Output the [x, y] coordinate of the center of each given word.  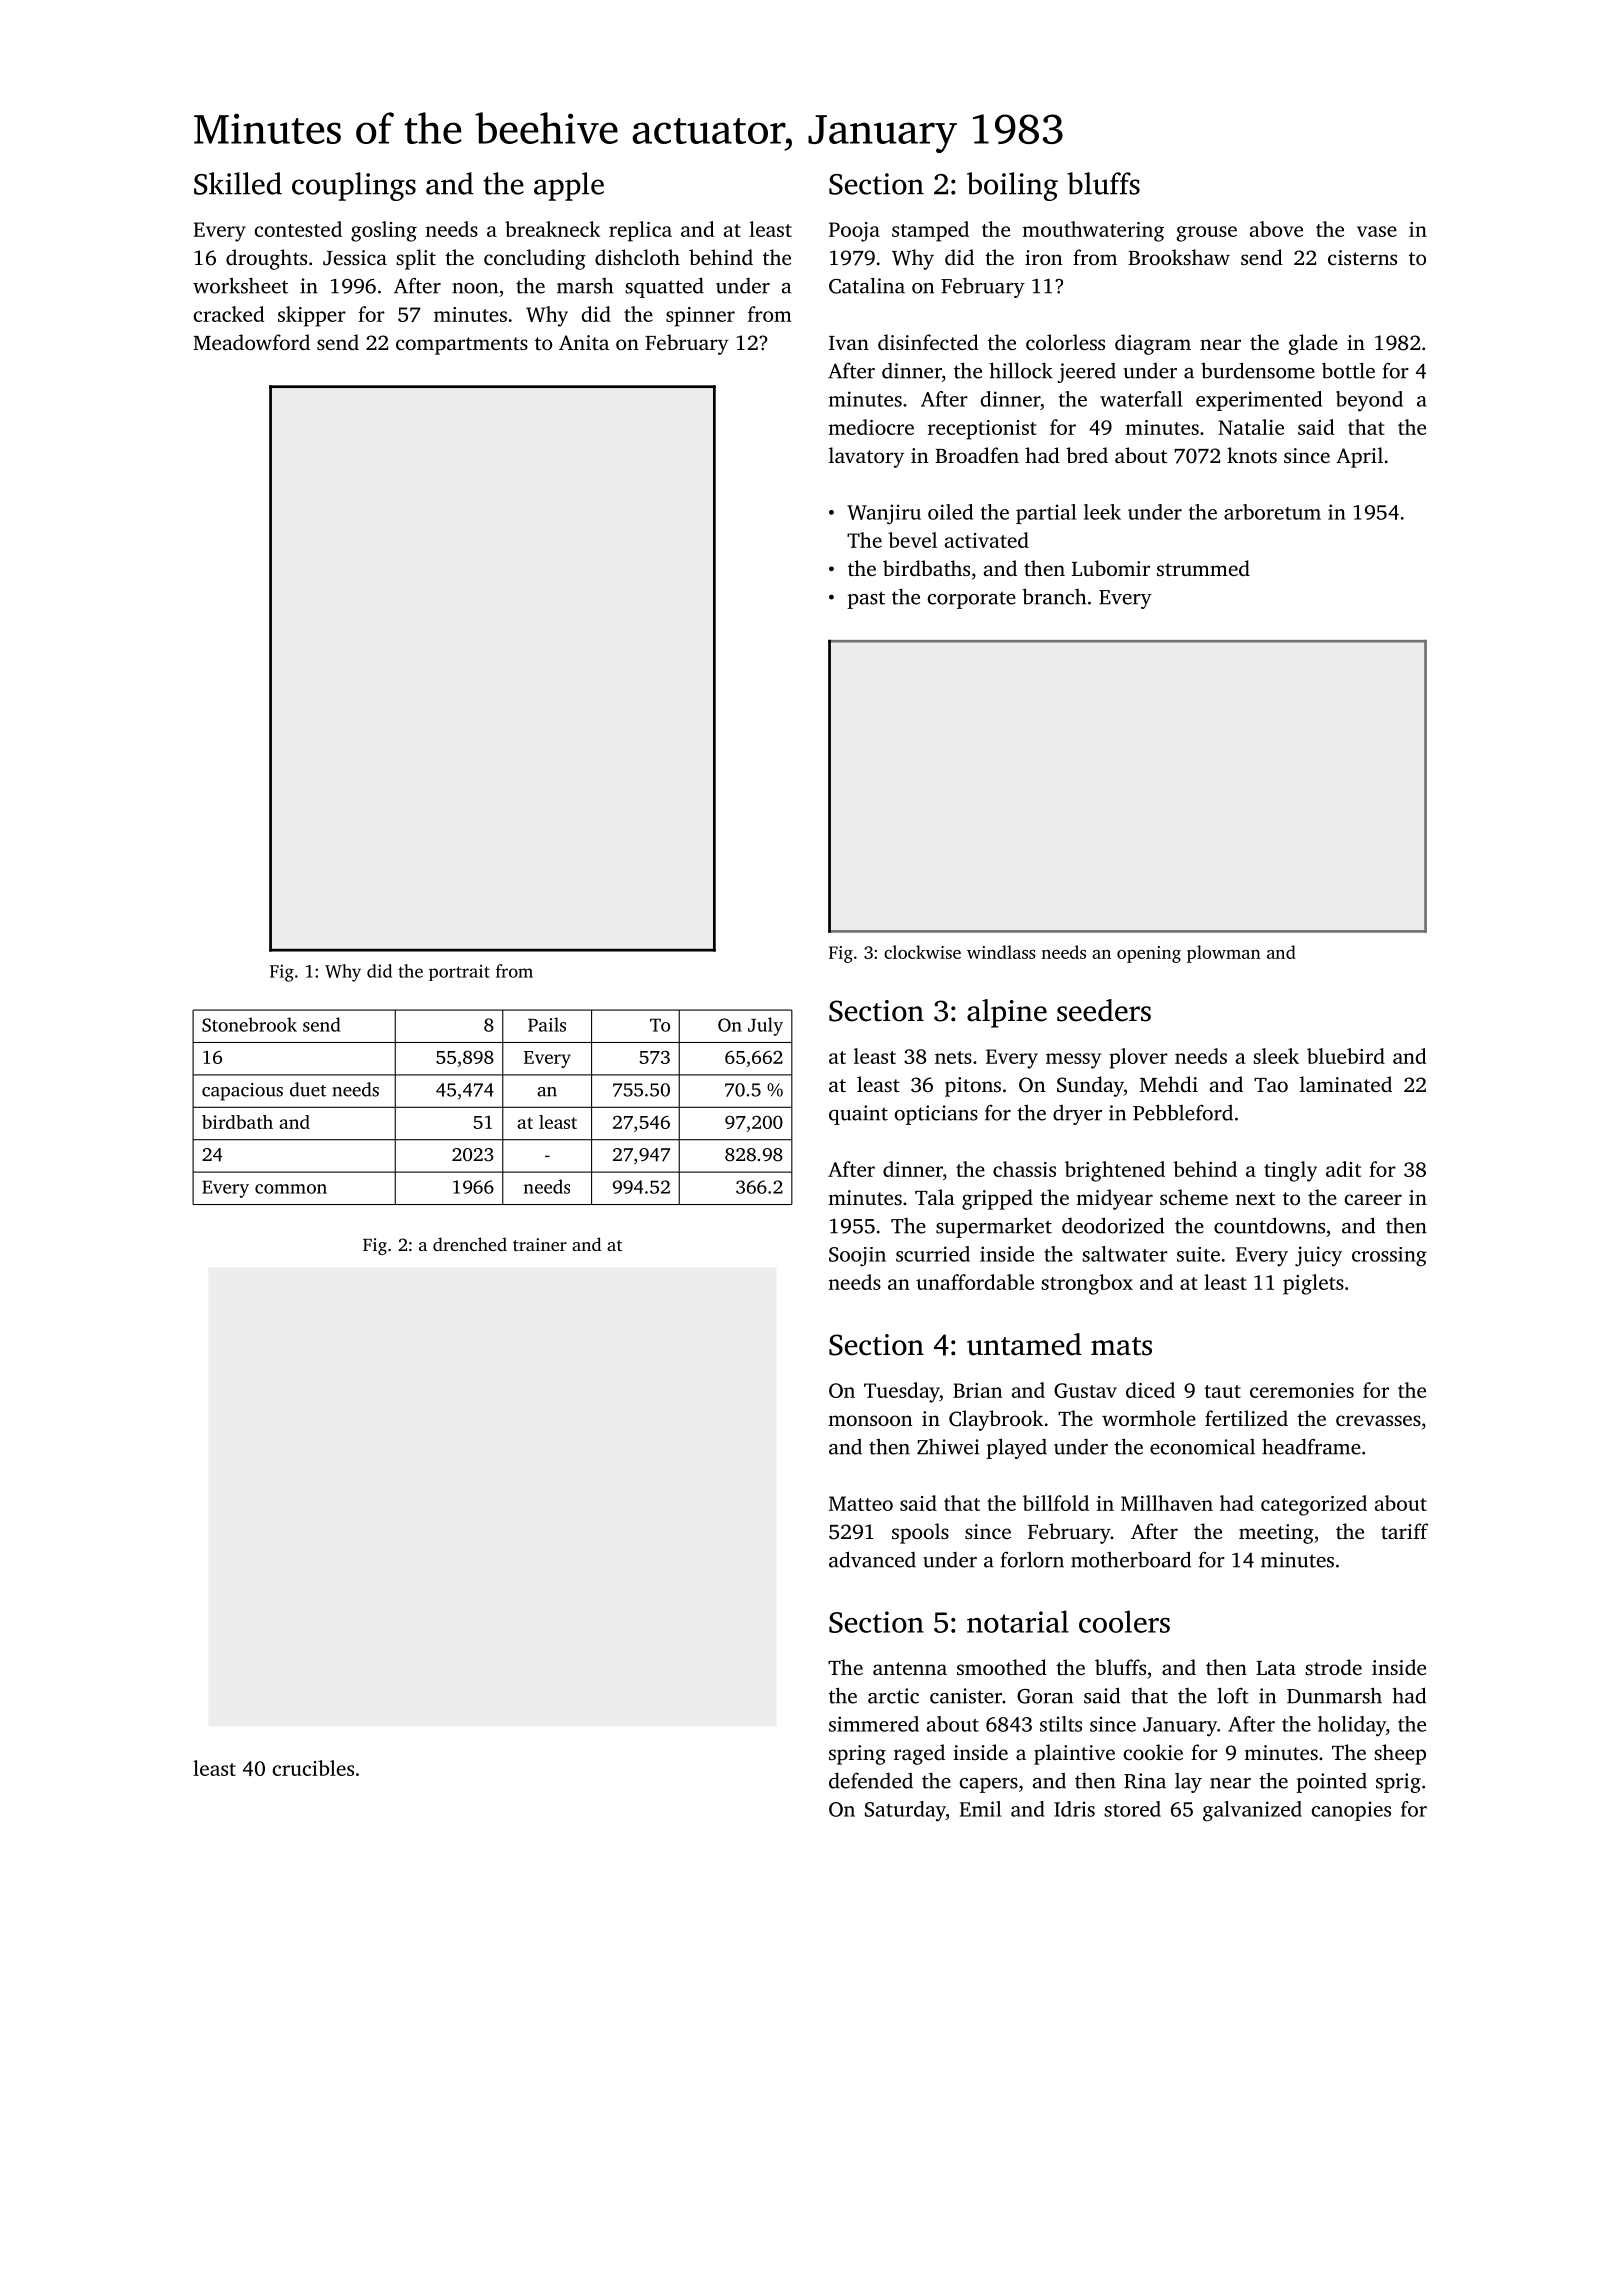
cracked [229, 314]
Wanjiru [884, 514]
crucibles [313, 1768]
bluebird [1346, 1056]
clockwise [922, 952]
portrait [459, 973]
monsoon [870, 1420]
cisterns [1362, 257]
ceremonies [1302, 1390]
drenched [470, 1244]
